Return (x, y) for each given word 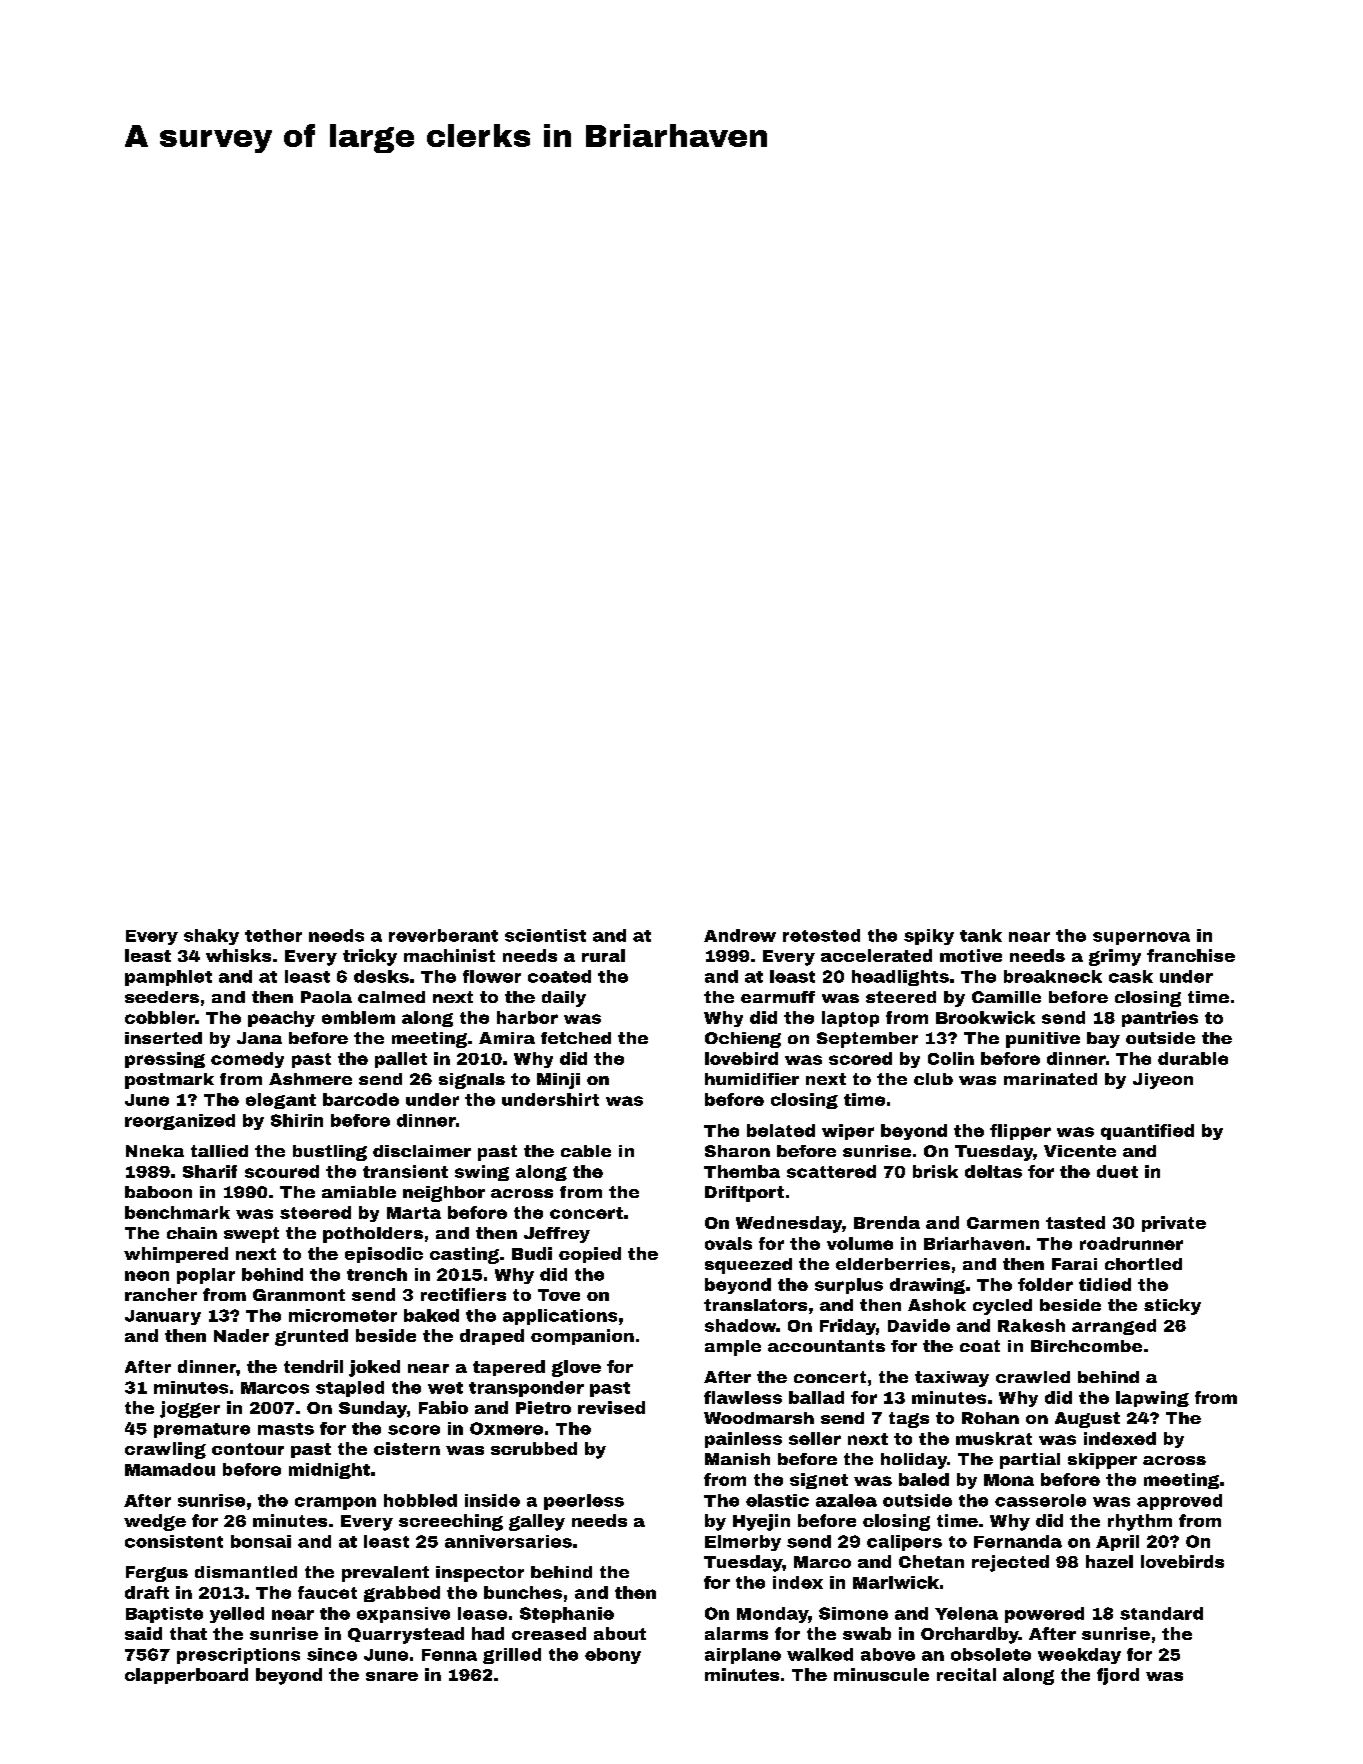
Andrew (740, 935)
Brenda (887, 1222)
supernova (1141, 938)
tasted (1075, 1222)
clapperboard (186, 1676)
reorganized (180, 1122)
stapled (350, 1389)
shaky (211, 937)
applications (560, 1317)
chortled (1143, 1264)
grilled (512, 1656)
